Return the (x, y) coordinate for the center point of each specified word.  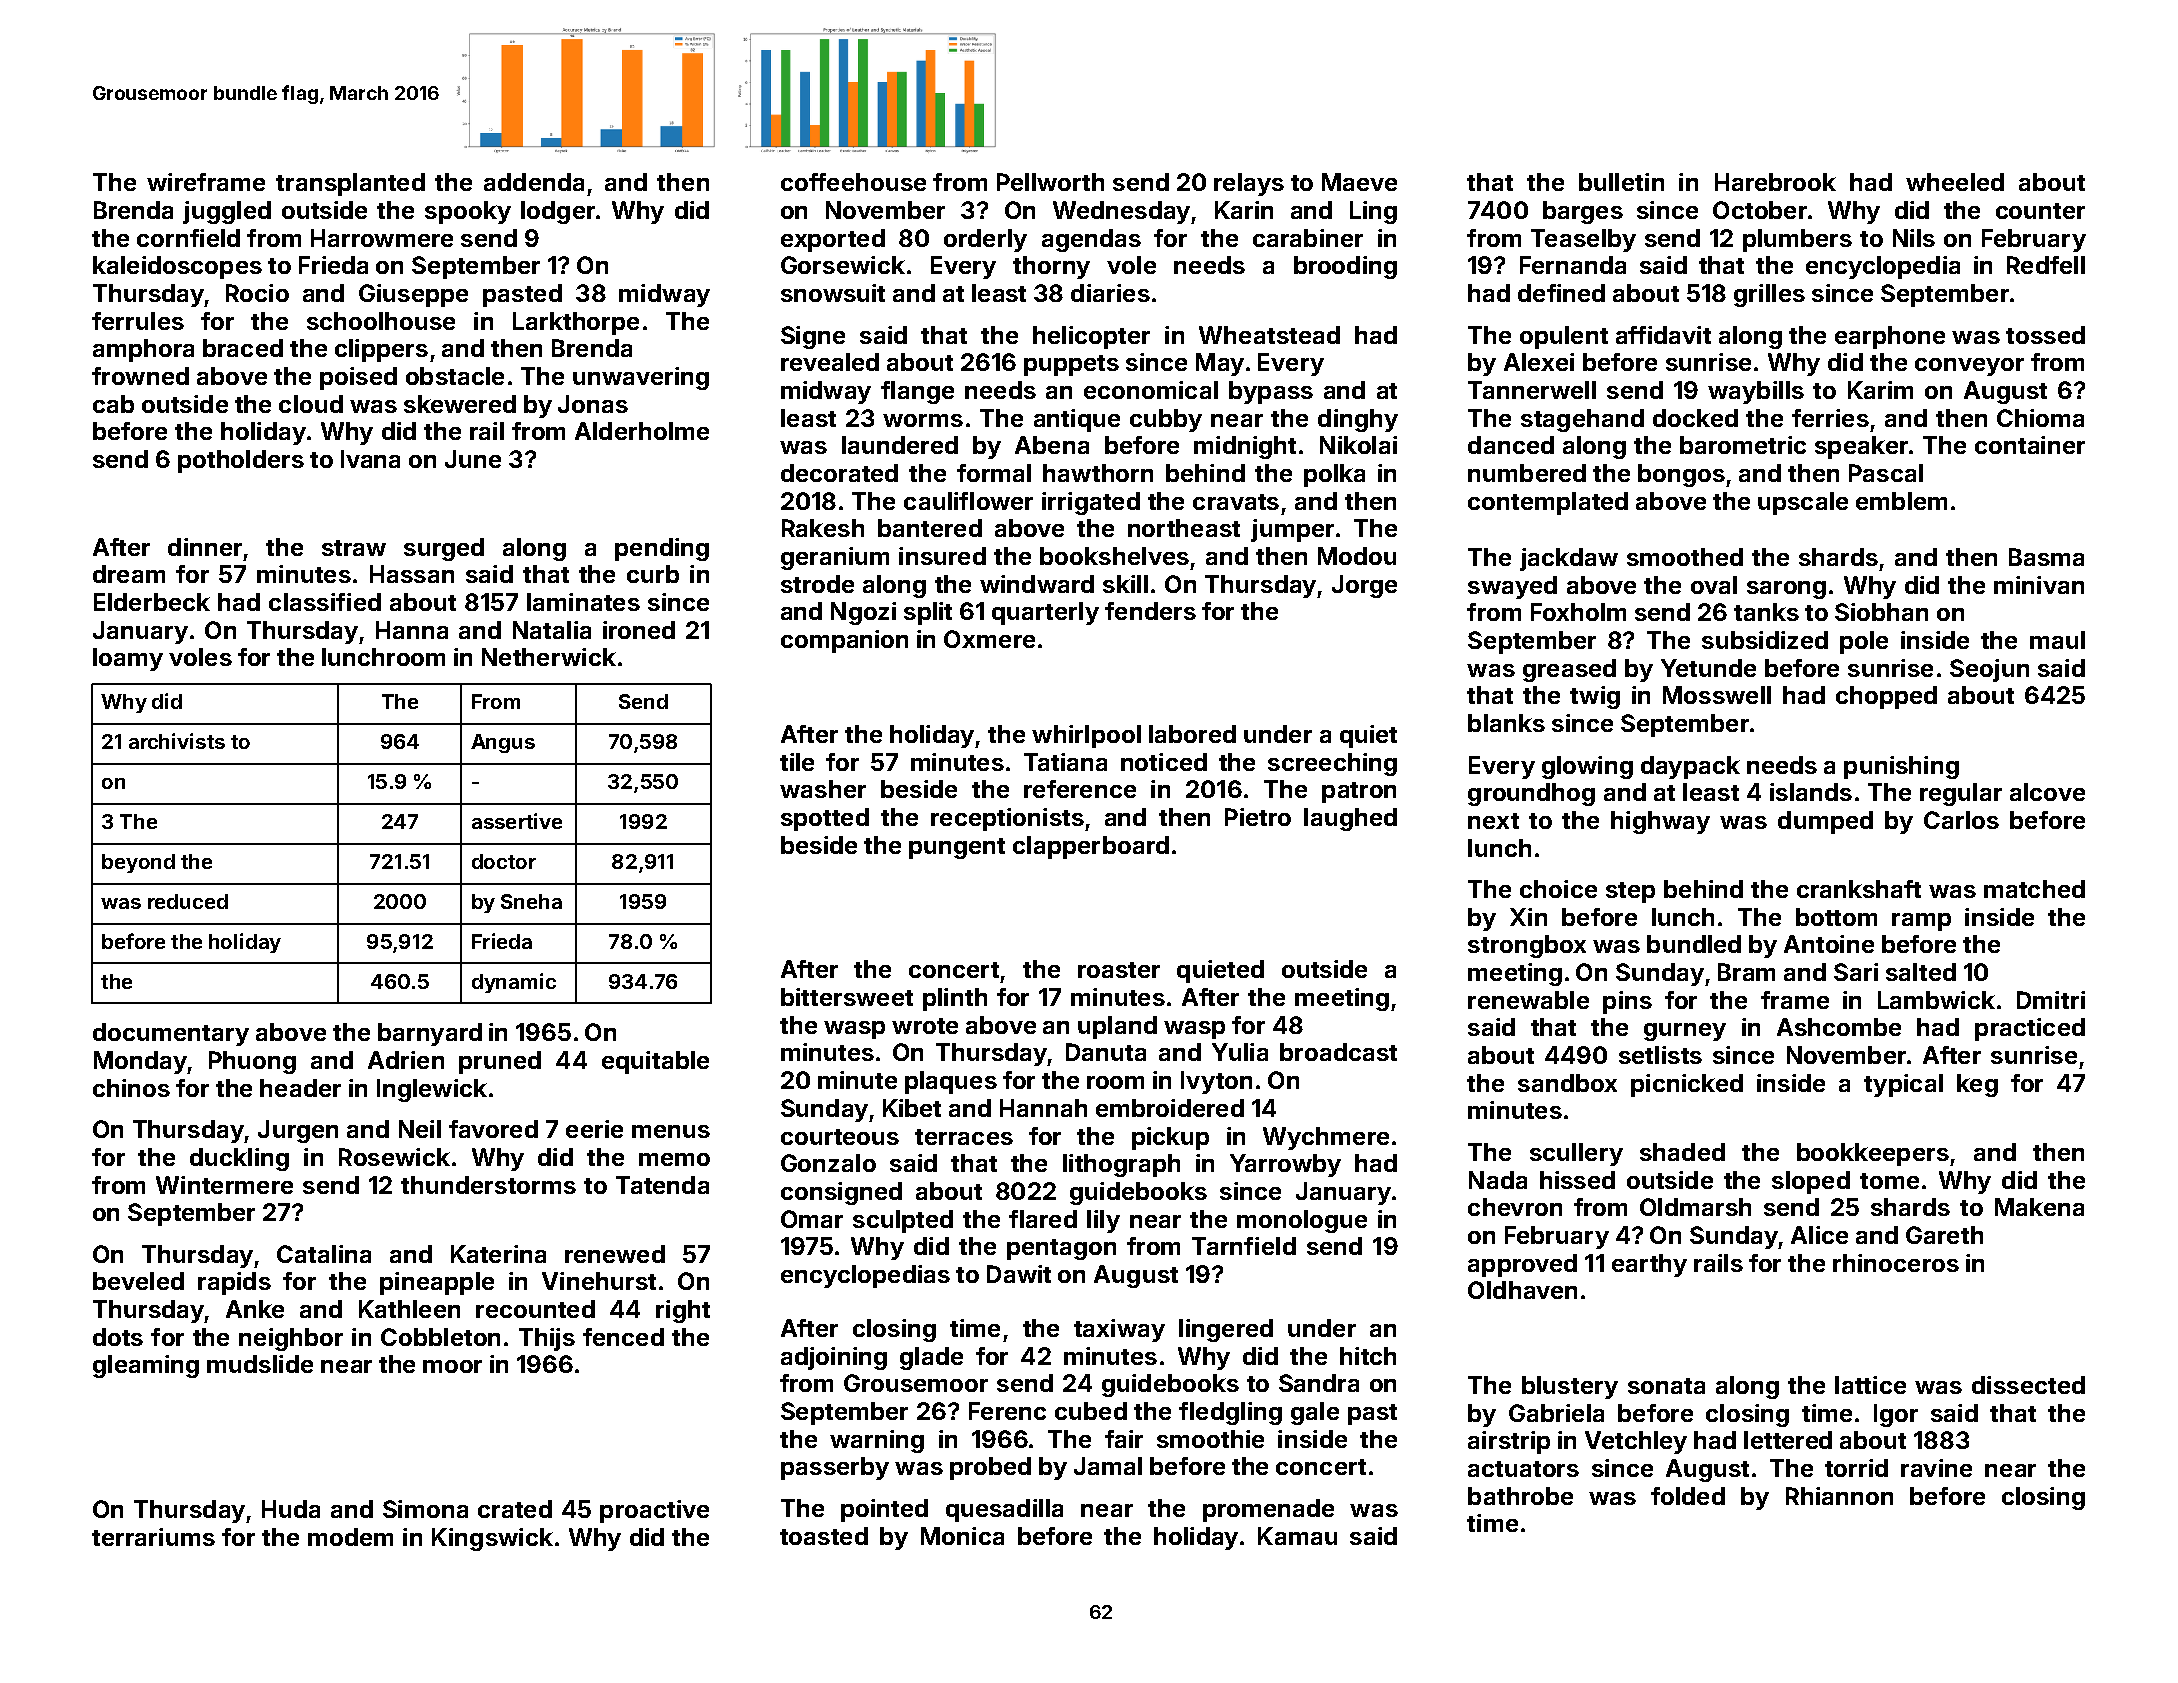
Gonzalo (828, 1163)
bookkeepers (1873, 1154)
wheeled (1955, 182)
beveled (138, 1281)
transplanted (350, 184)
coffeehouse (853, 182)
